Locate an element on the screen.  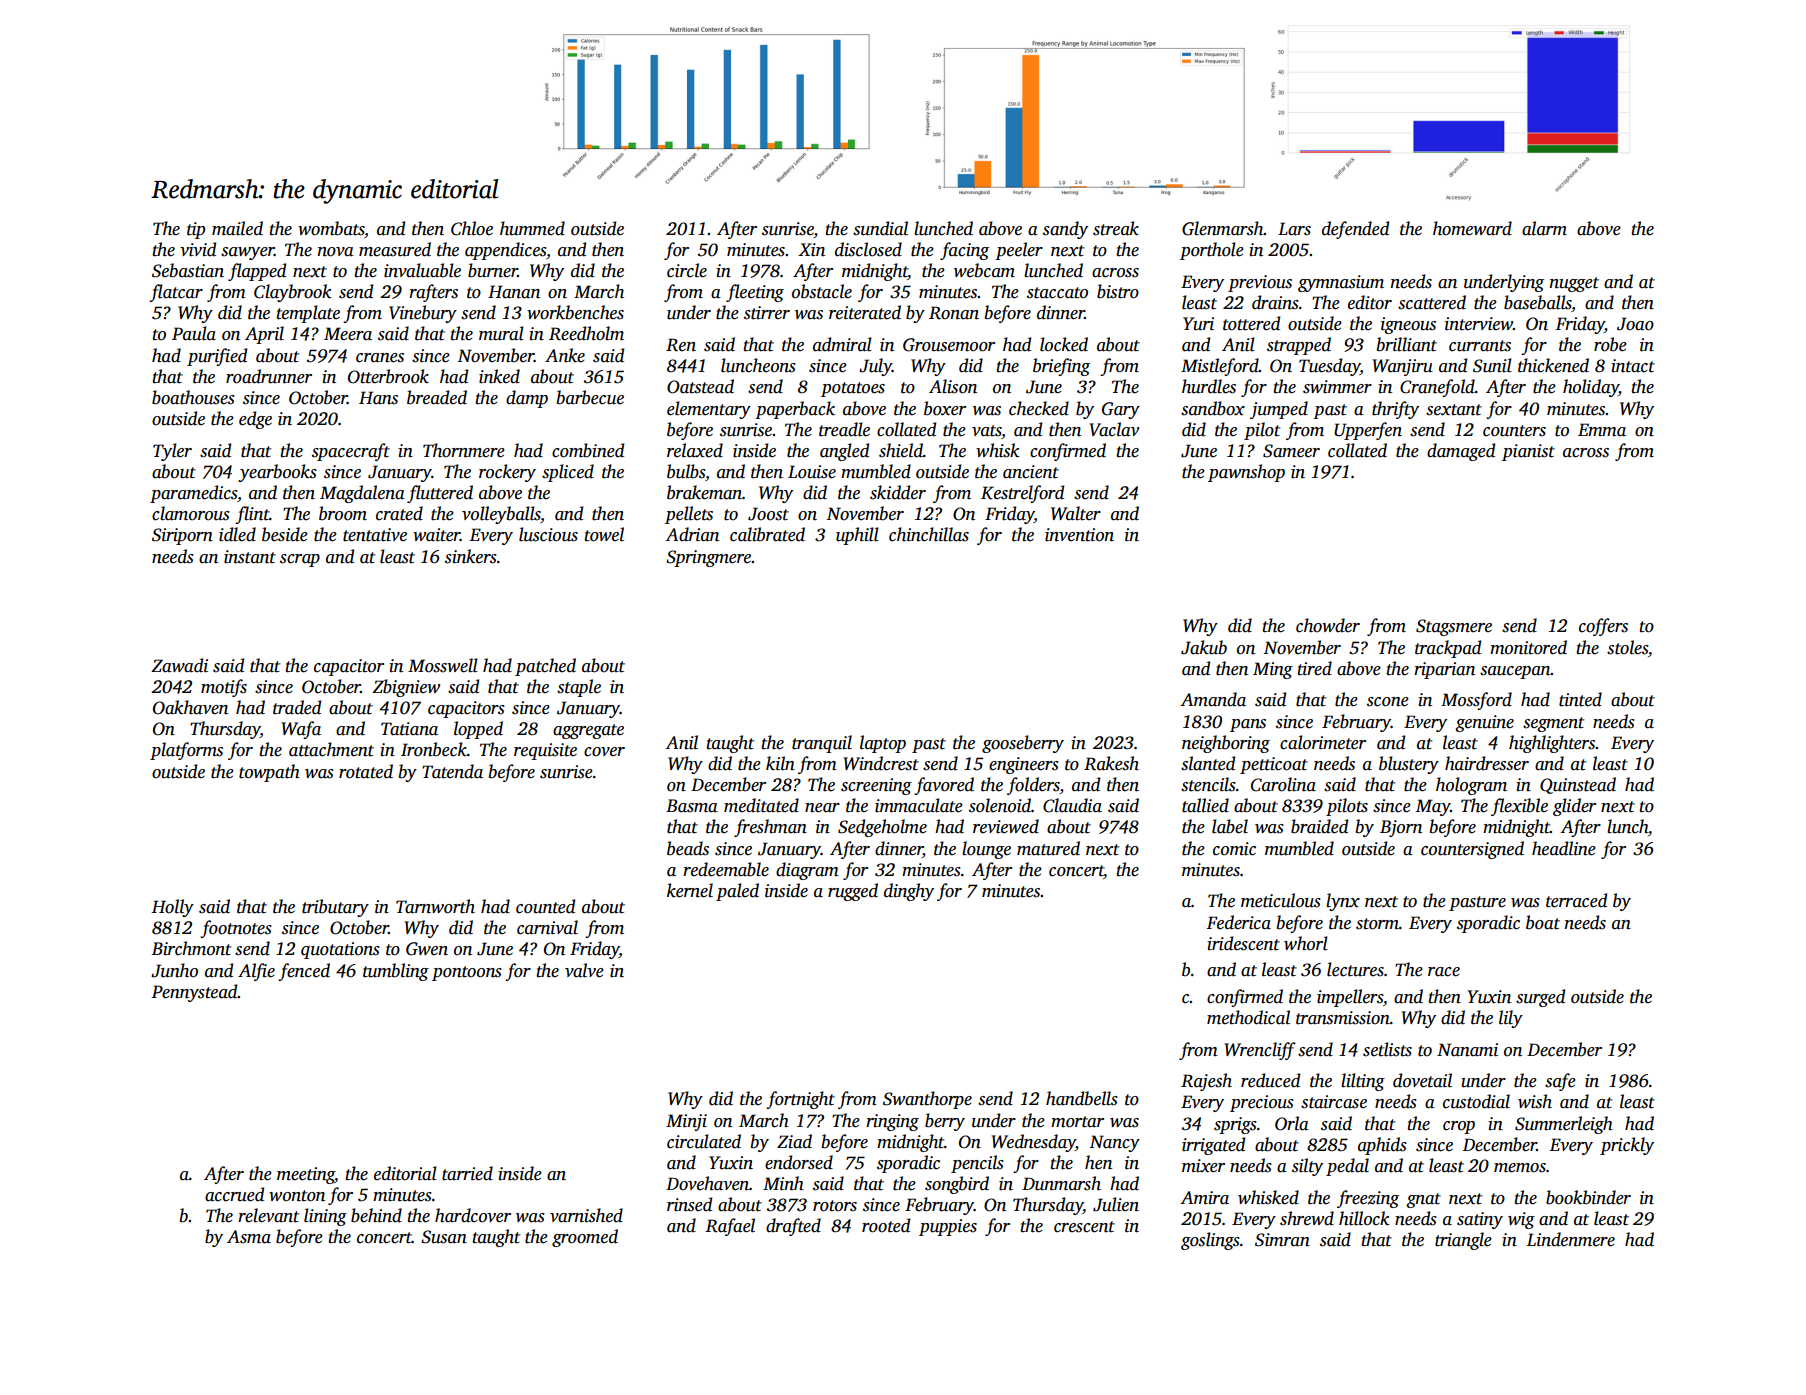
nugget is located at coordinates (1574, 284).
